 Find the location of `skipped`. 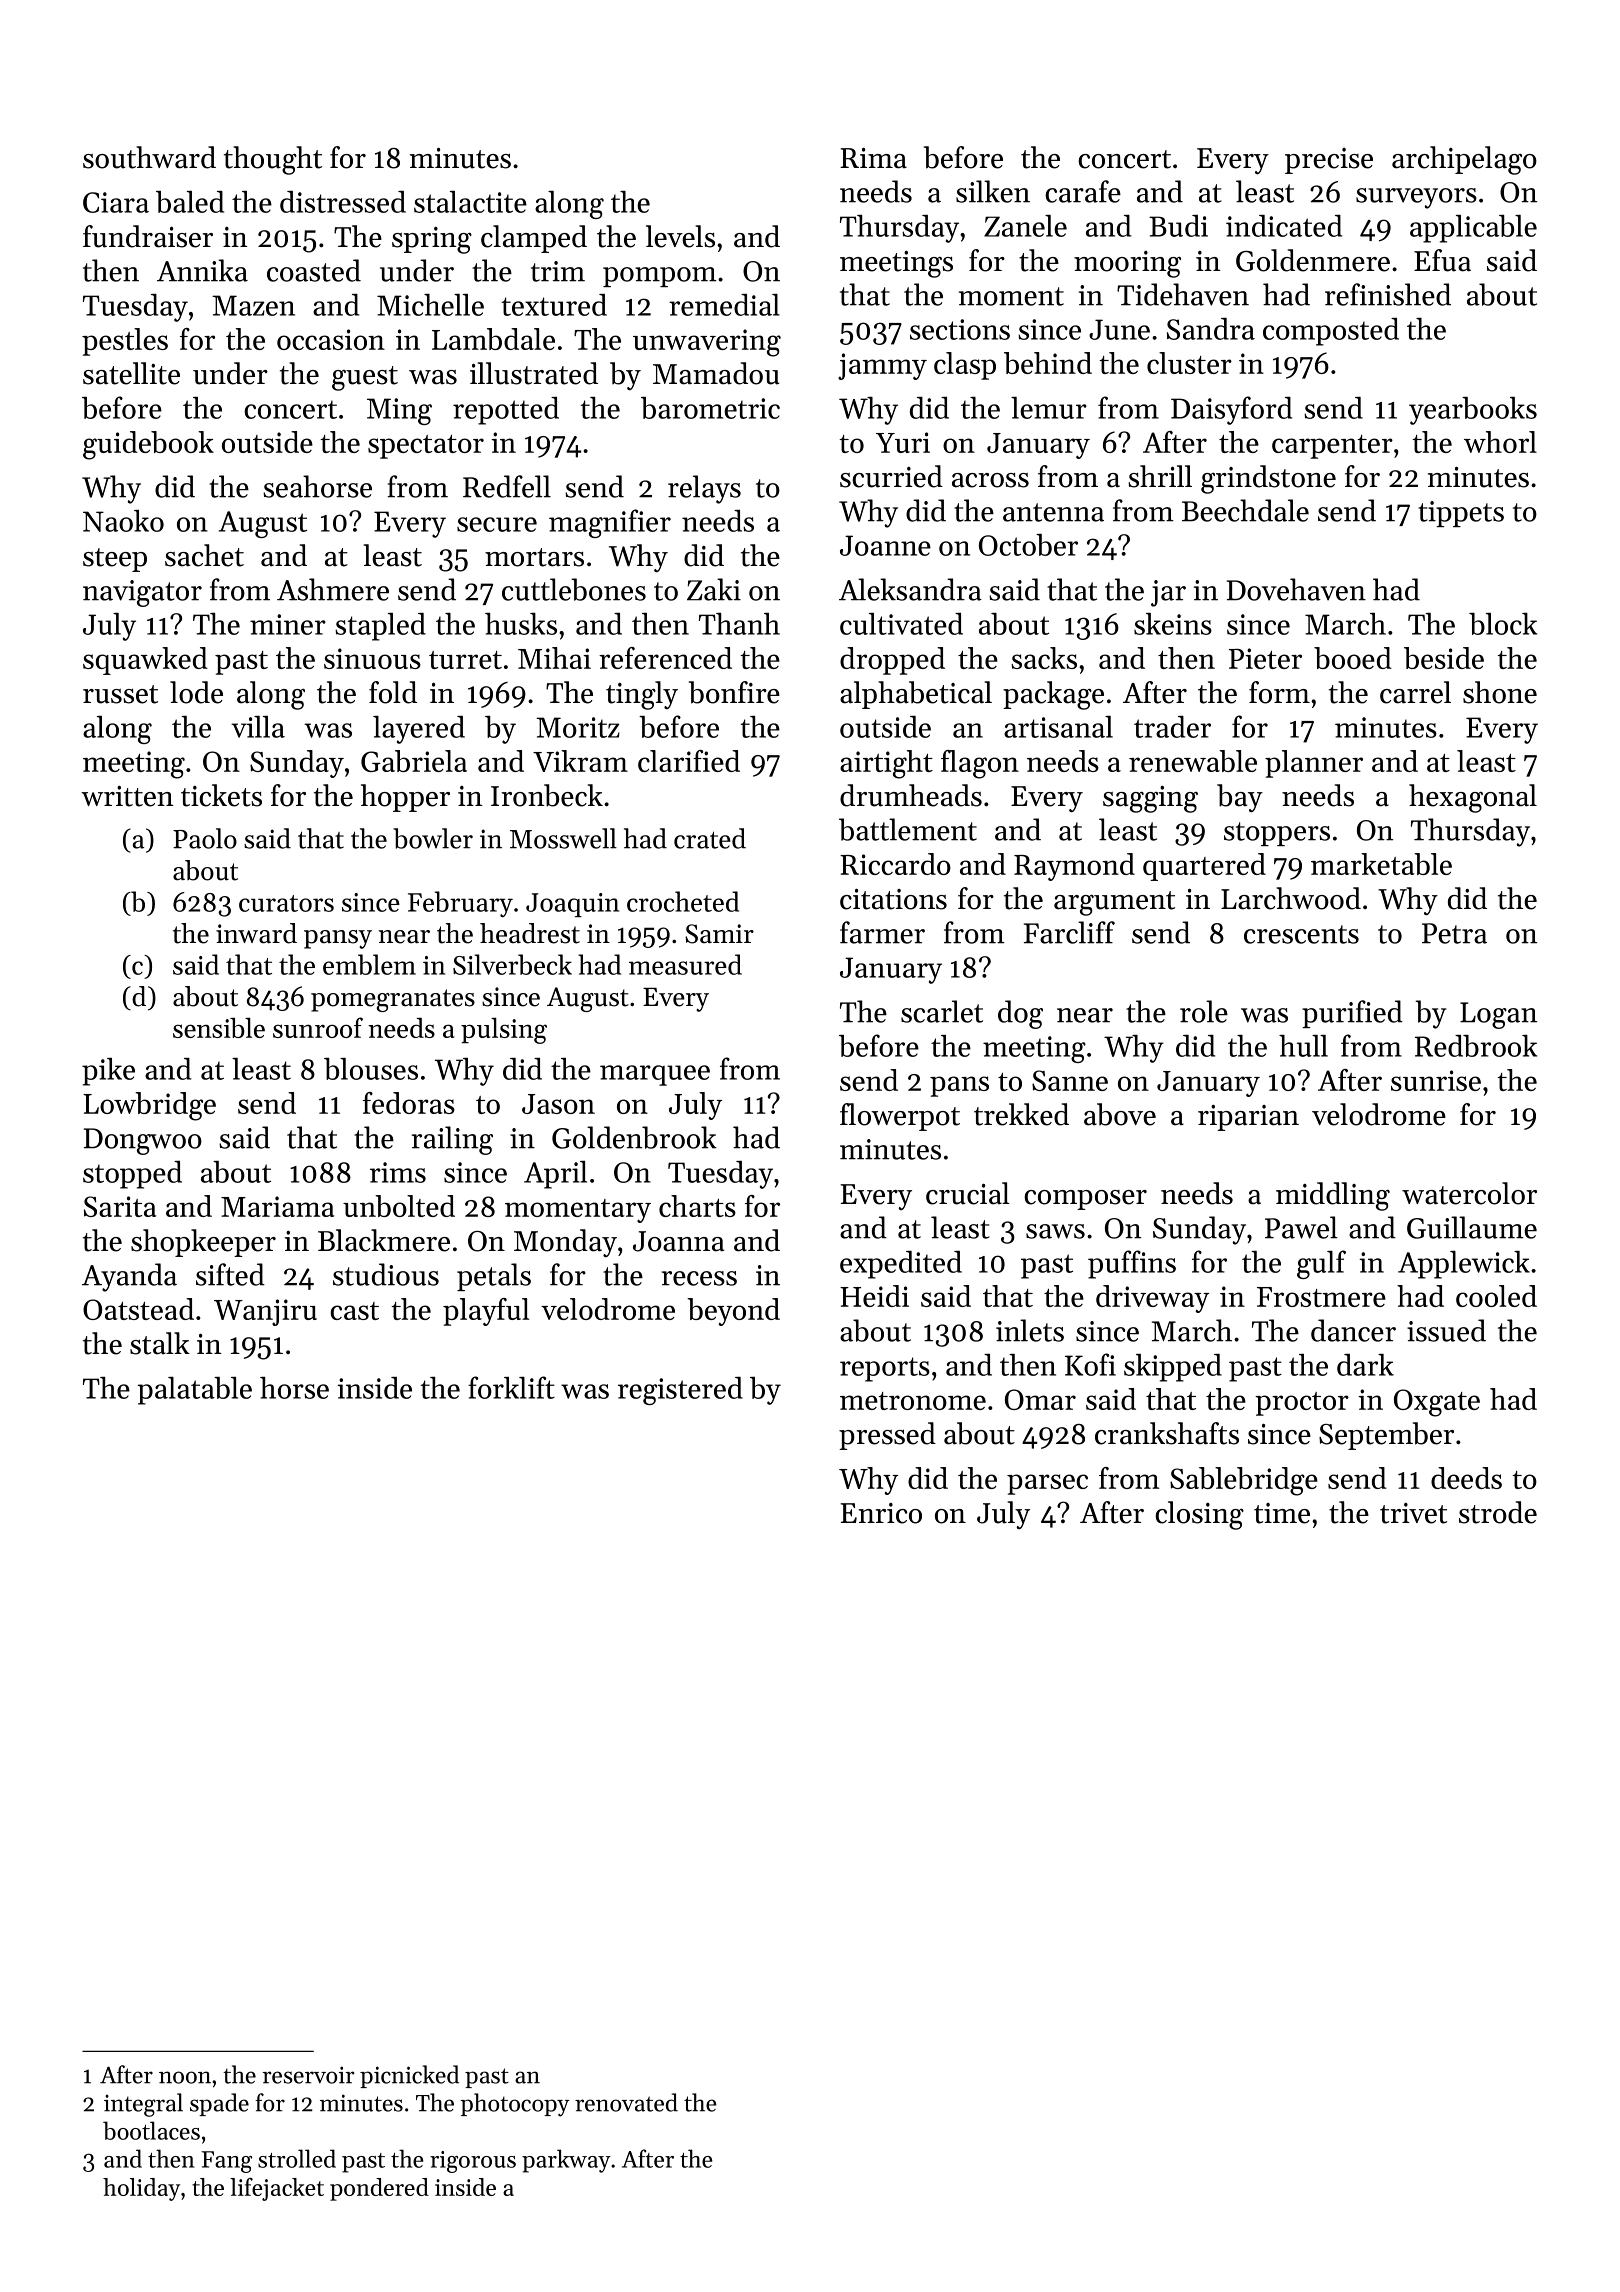

skipped is located at coordinates (1173, 1368).
